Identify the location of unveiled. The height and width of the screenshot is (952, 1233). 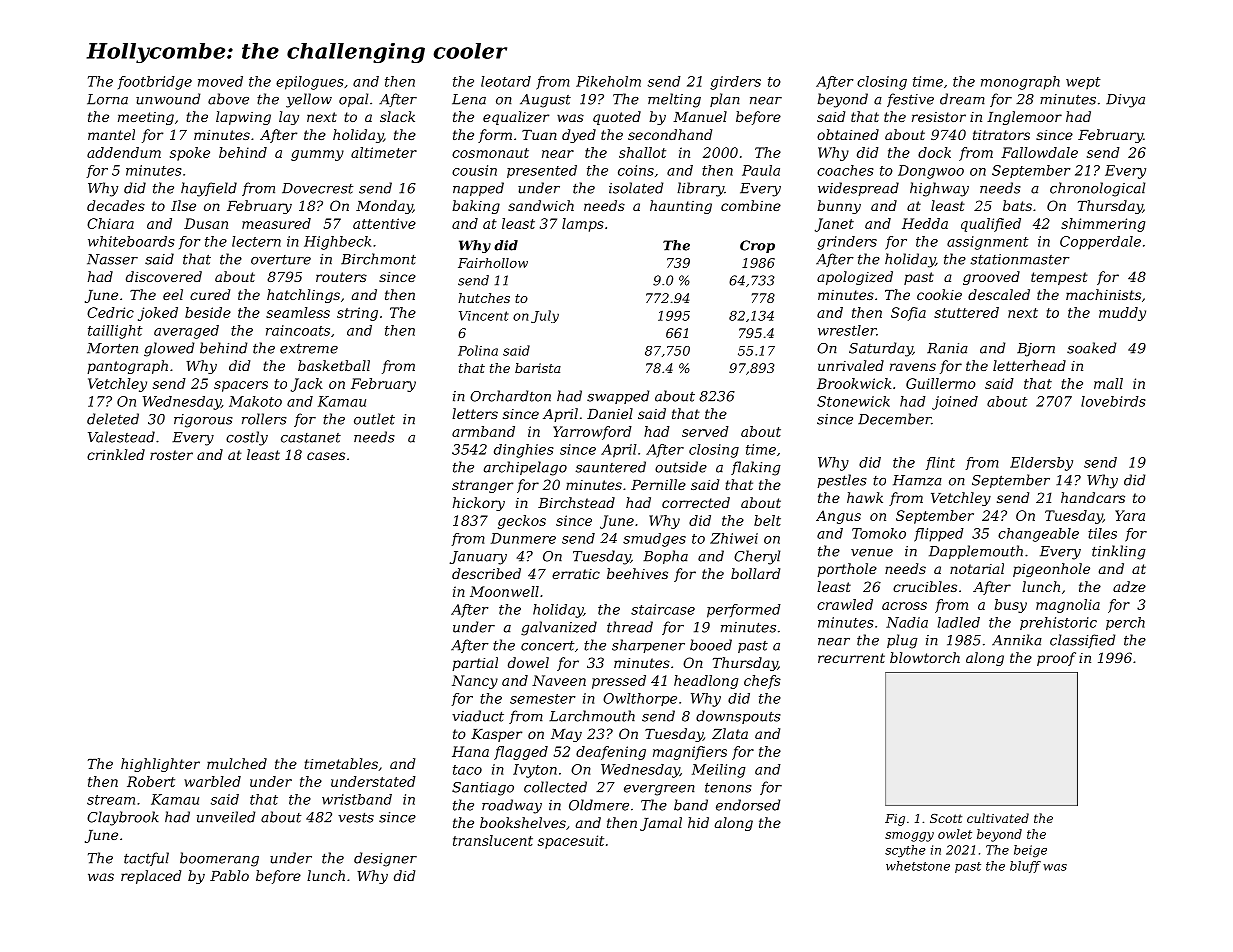
(226, 817).
